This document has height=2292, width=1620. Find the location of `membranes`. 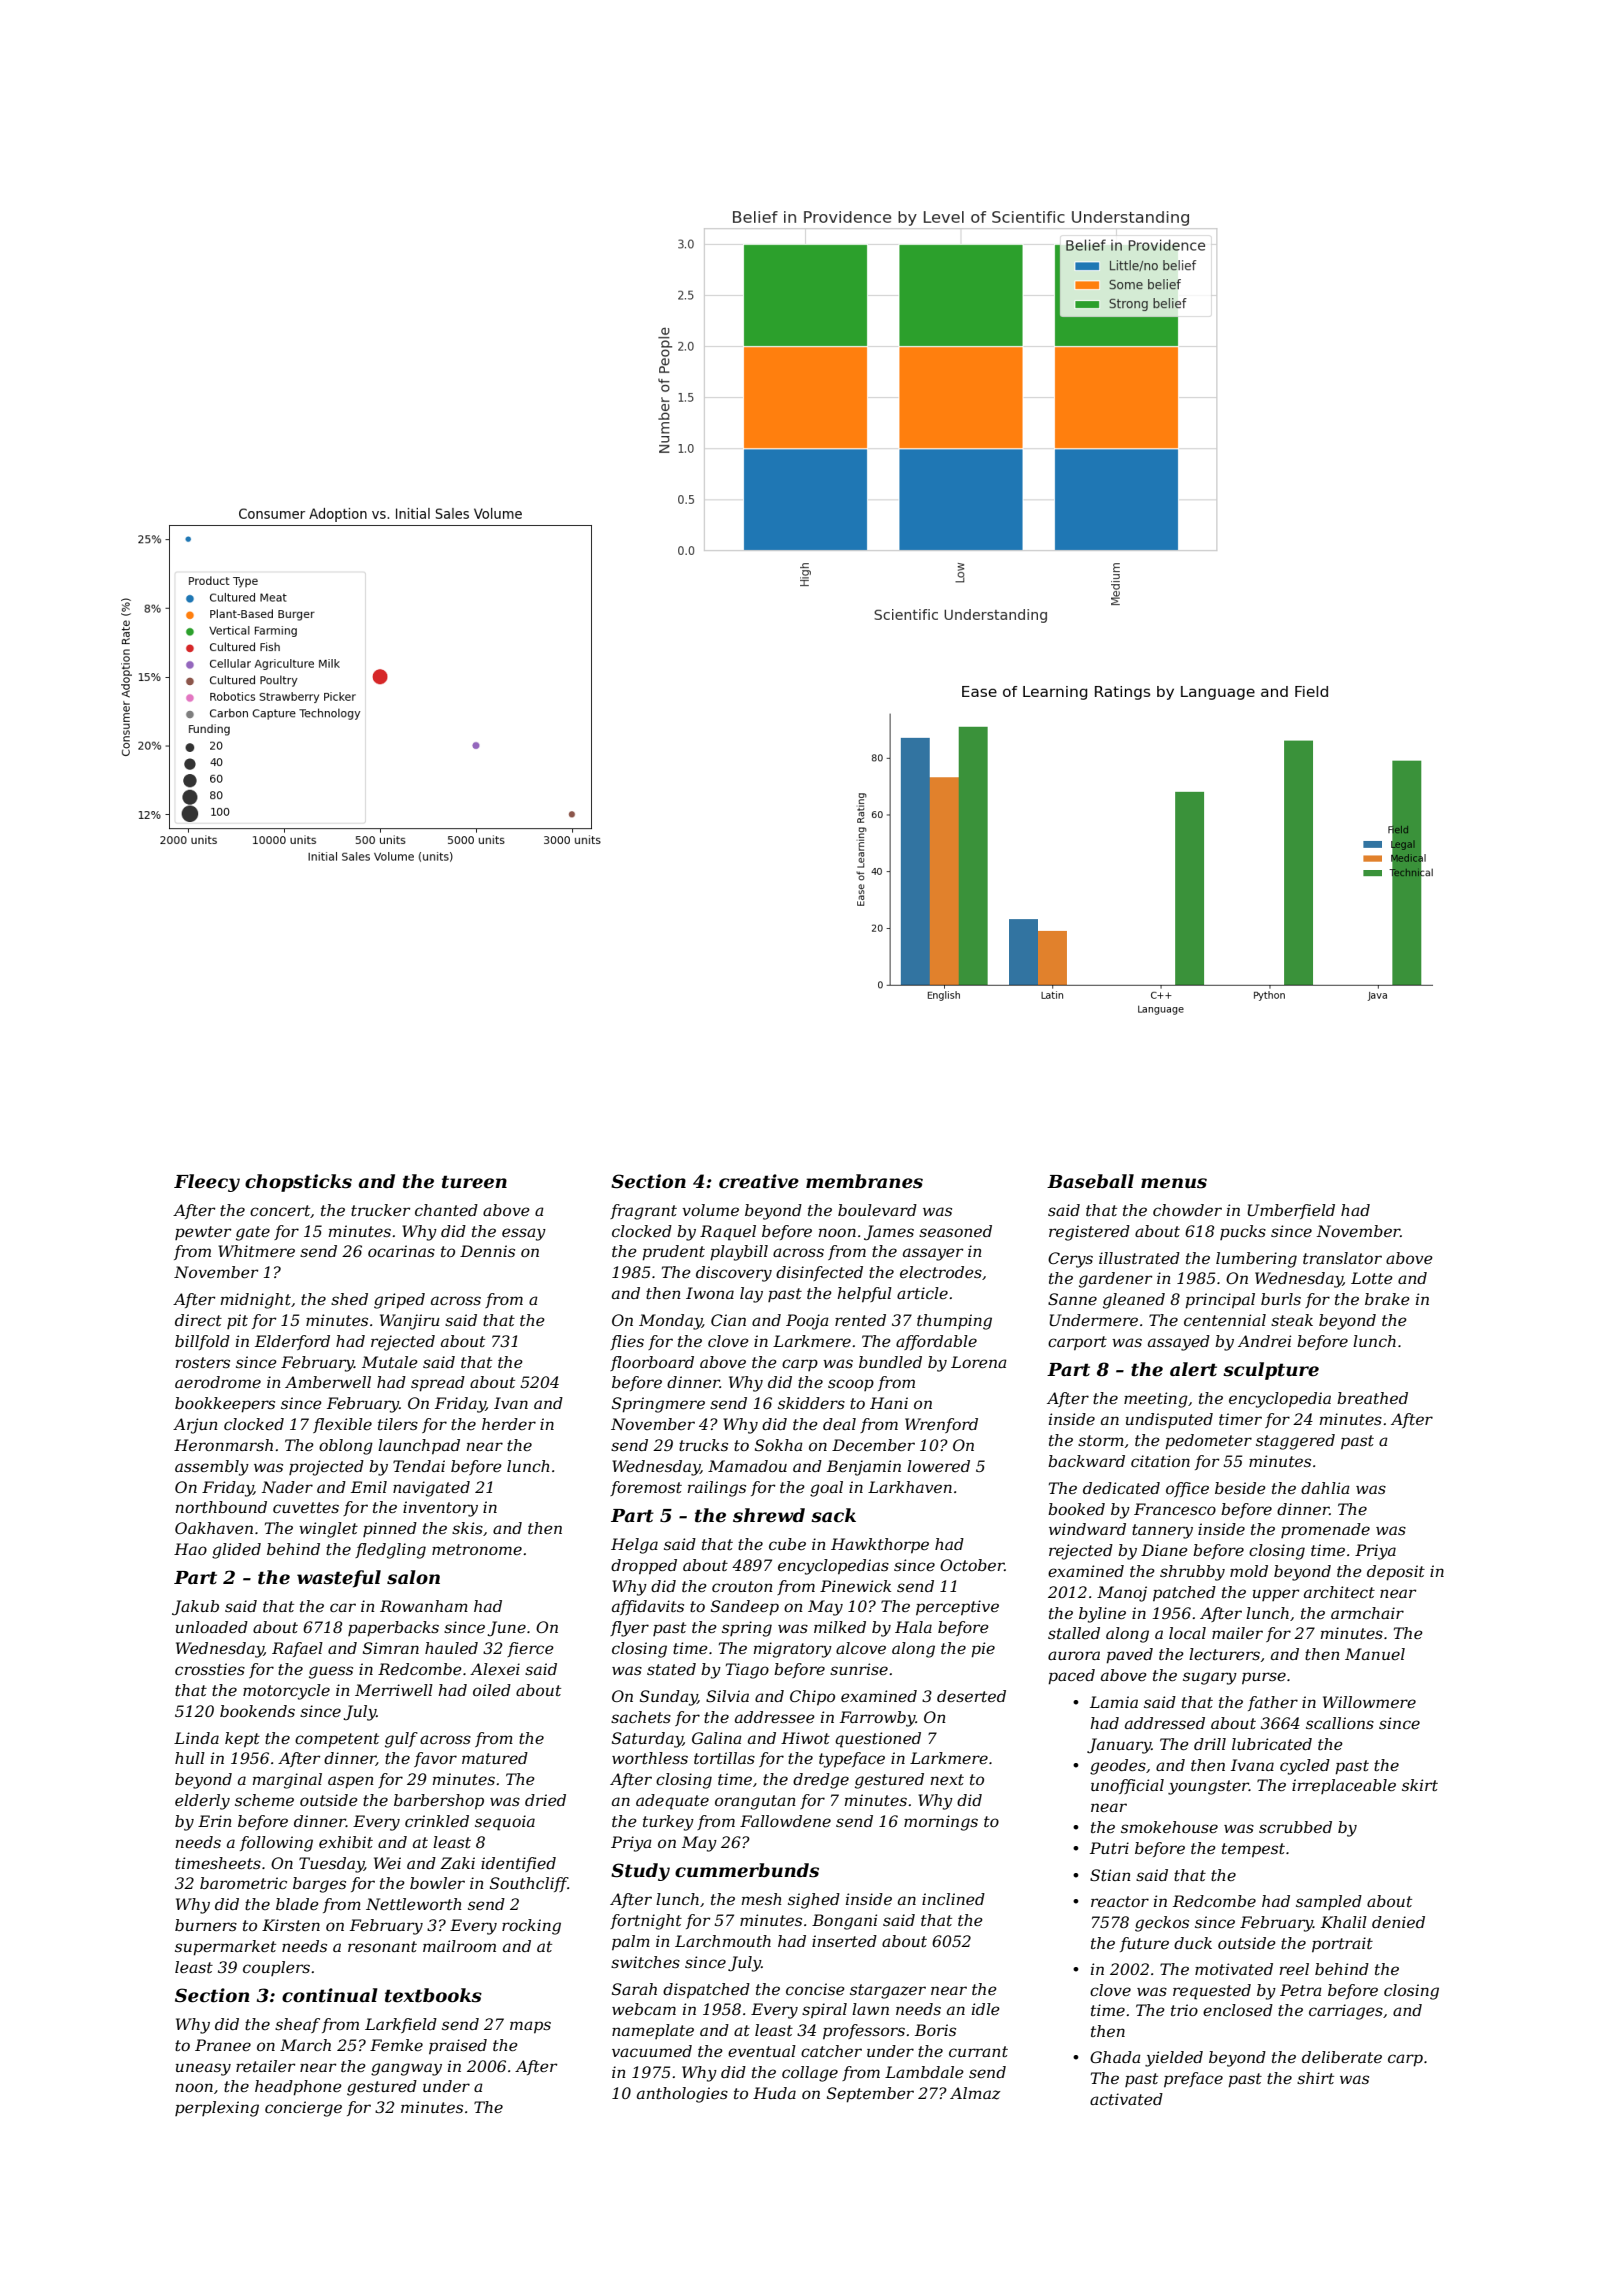

membranes is located at coordinates (864, 1181).
